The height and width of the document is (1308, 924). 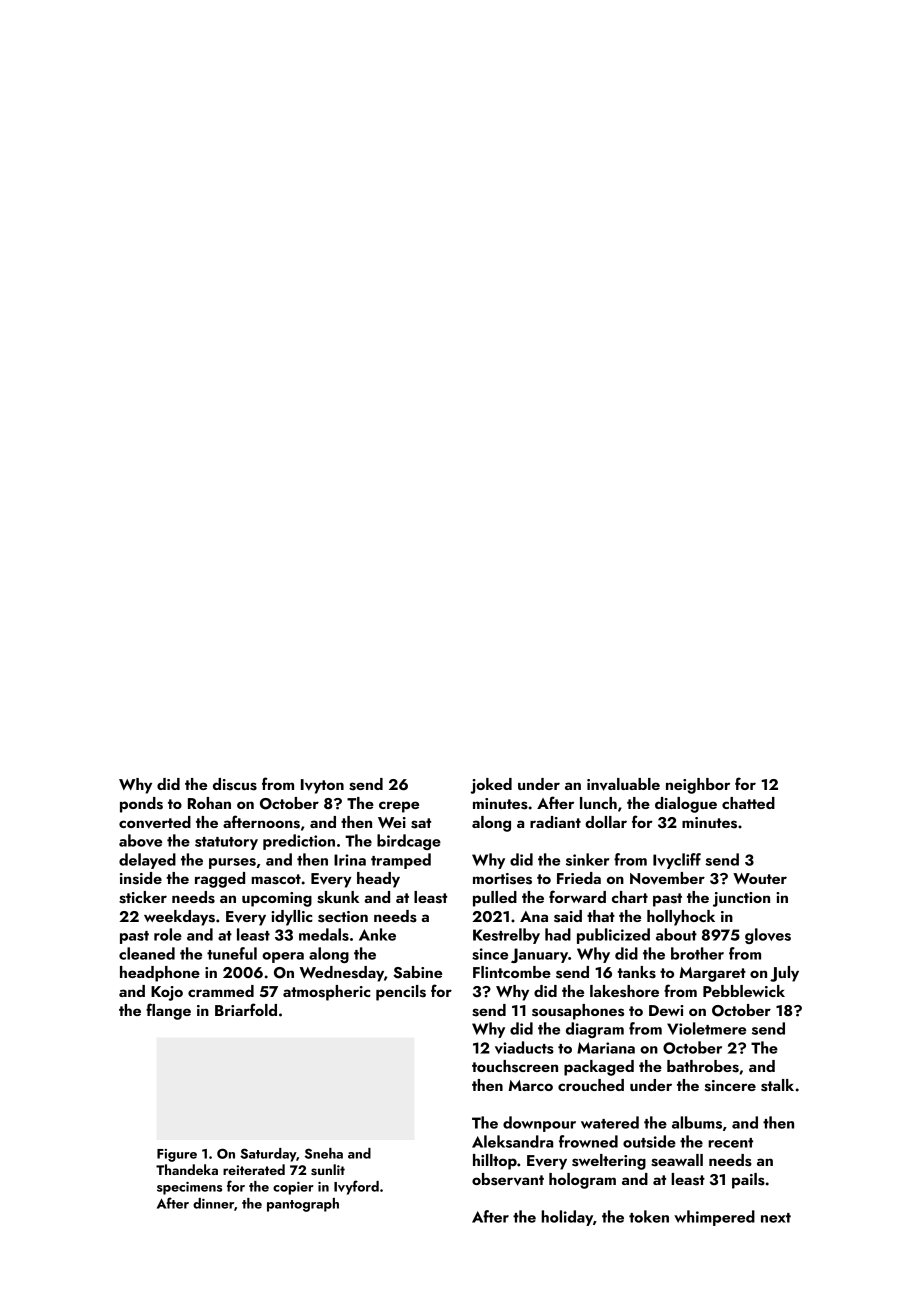 What do you see at coordinates (246, 1009) in the document?
I see `Briarfold` at bounding box center [246, 1009].
